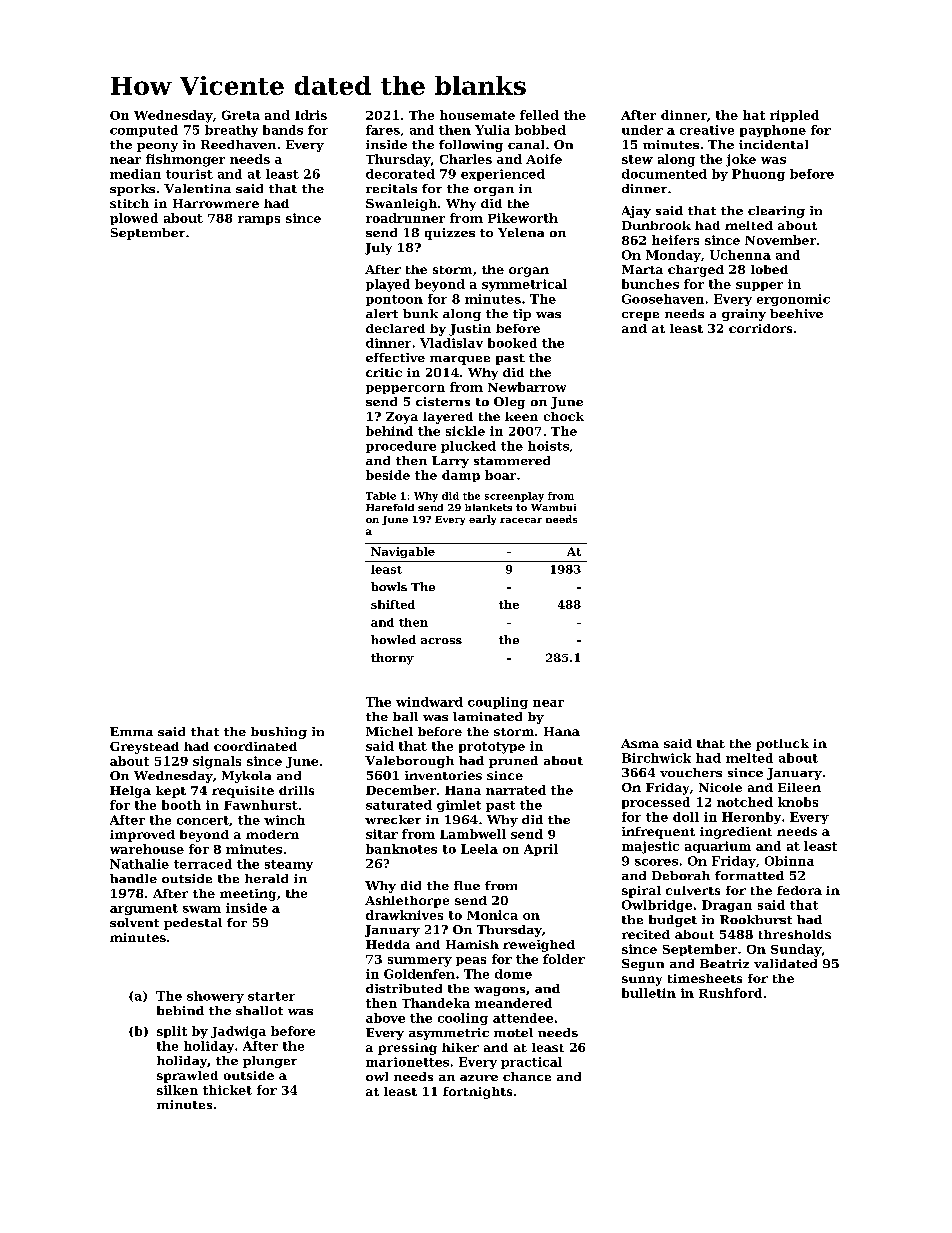 Image resolution: width=952 pixels, height=1233 pixels. Describe the element at coordinates (794, 116) in the document. I see `rippled` at that location.
